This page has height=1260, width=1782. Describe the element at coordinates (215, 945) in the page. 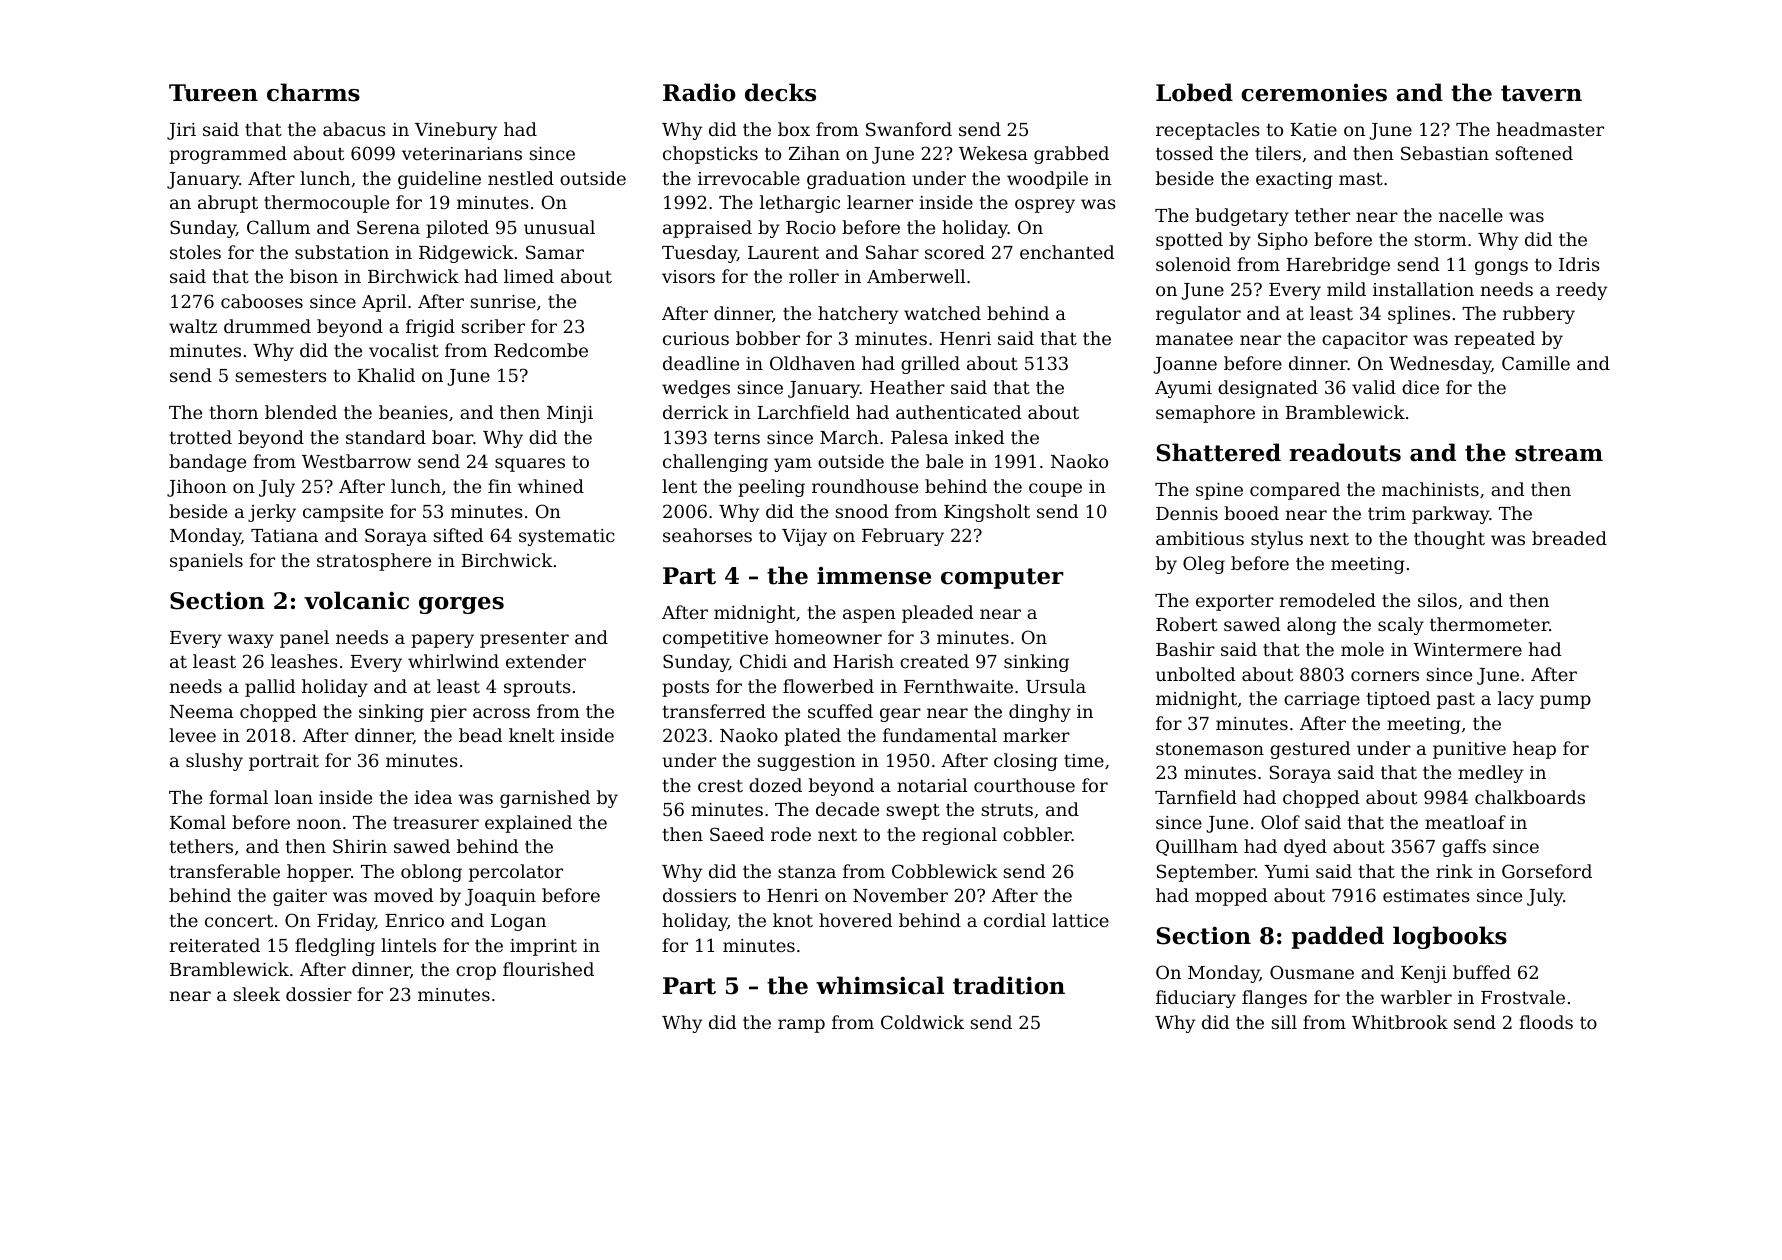

I see `reiterated` at that location.
